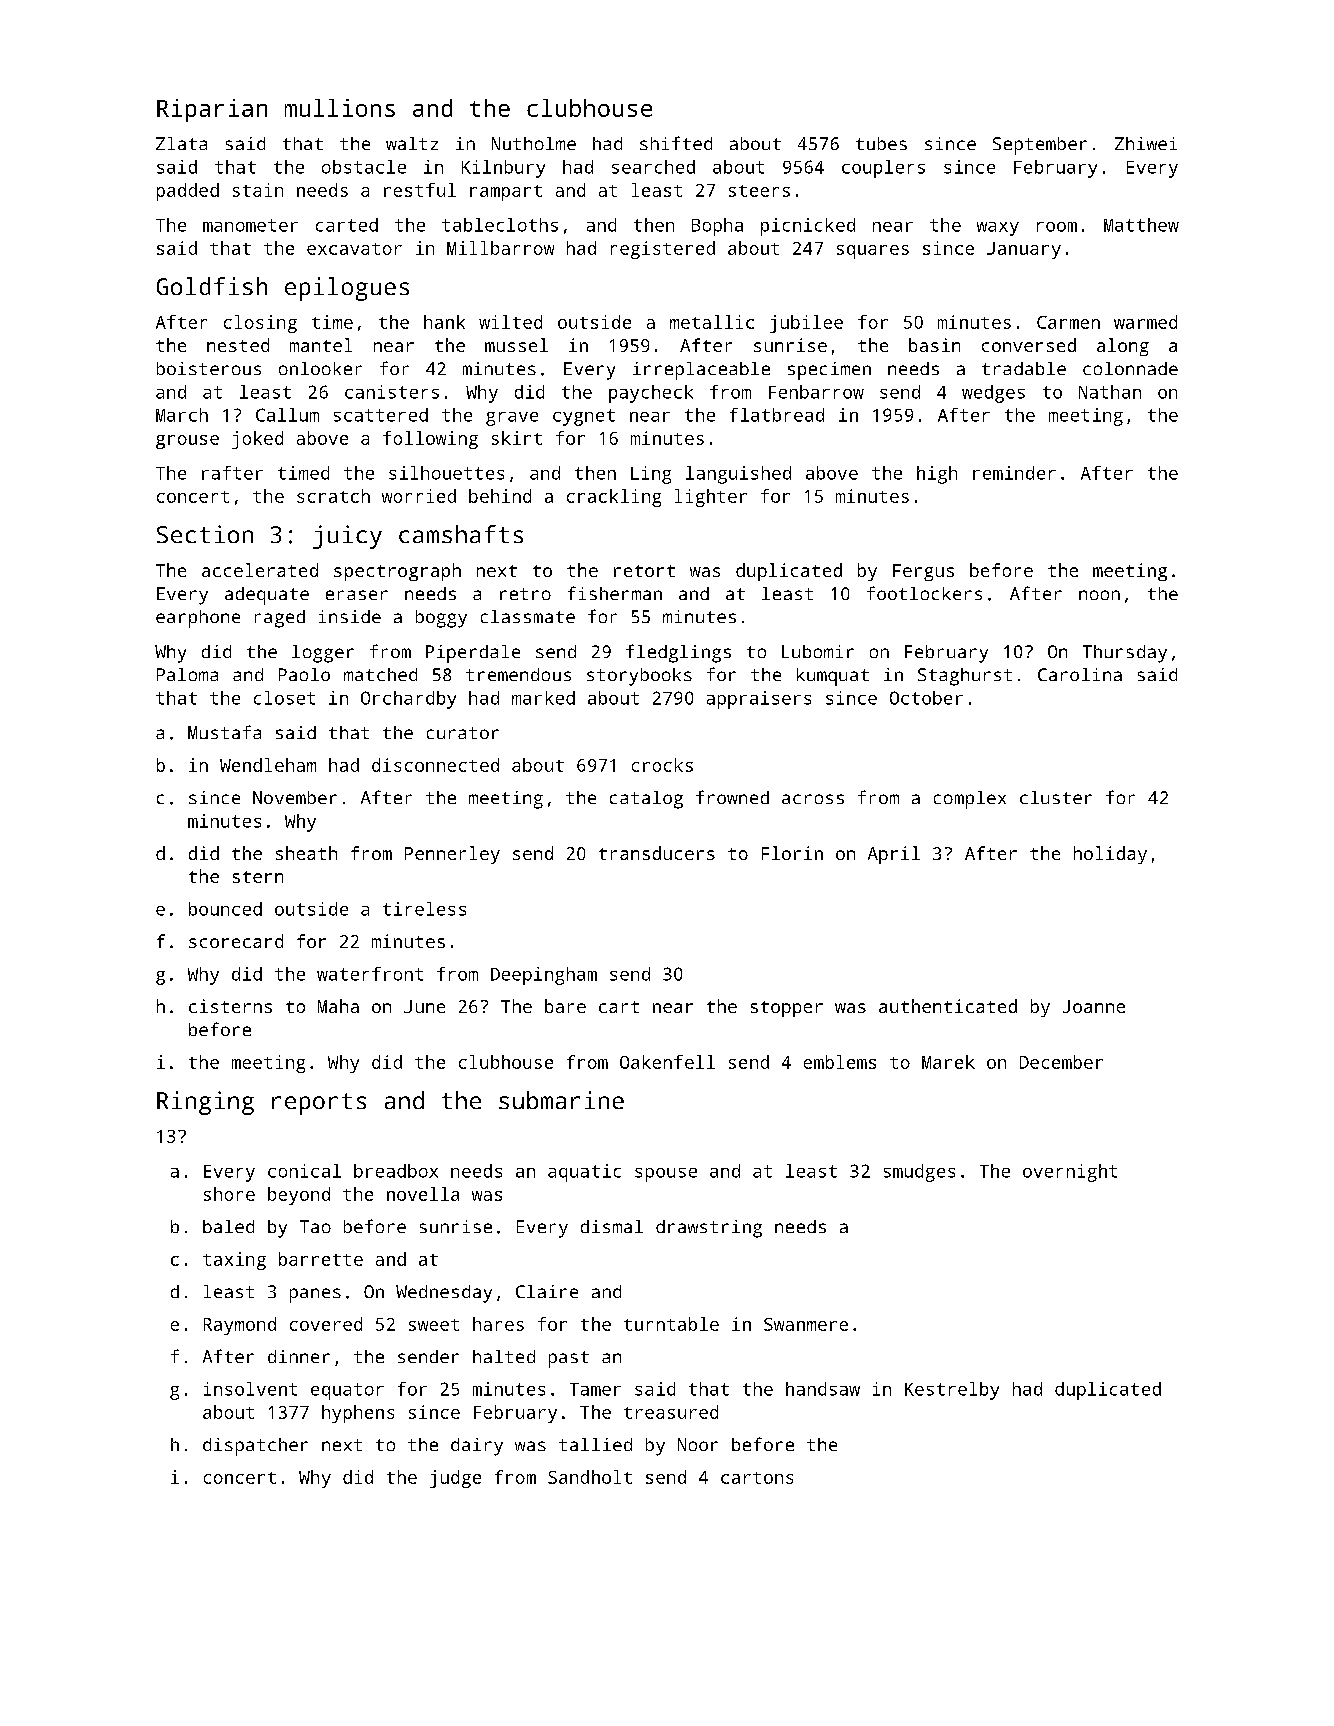  What do you see at coordinates (894, 855) in the image?
I see `April` at bounding box center [894, 855].
